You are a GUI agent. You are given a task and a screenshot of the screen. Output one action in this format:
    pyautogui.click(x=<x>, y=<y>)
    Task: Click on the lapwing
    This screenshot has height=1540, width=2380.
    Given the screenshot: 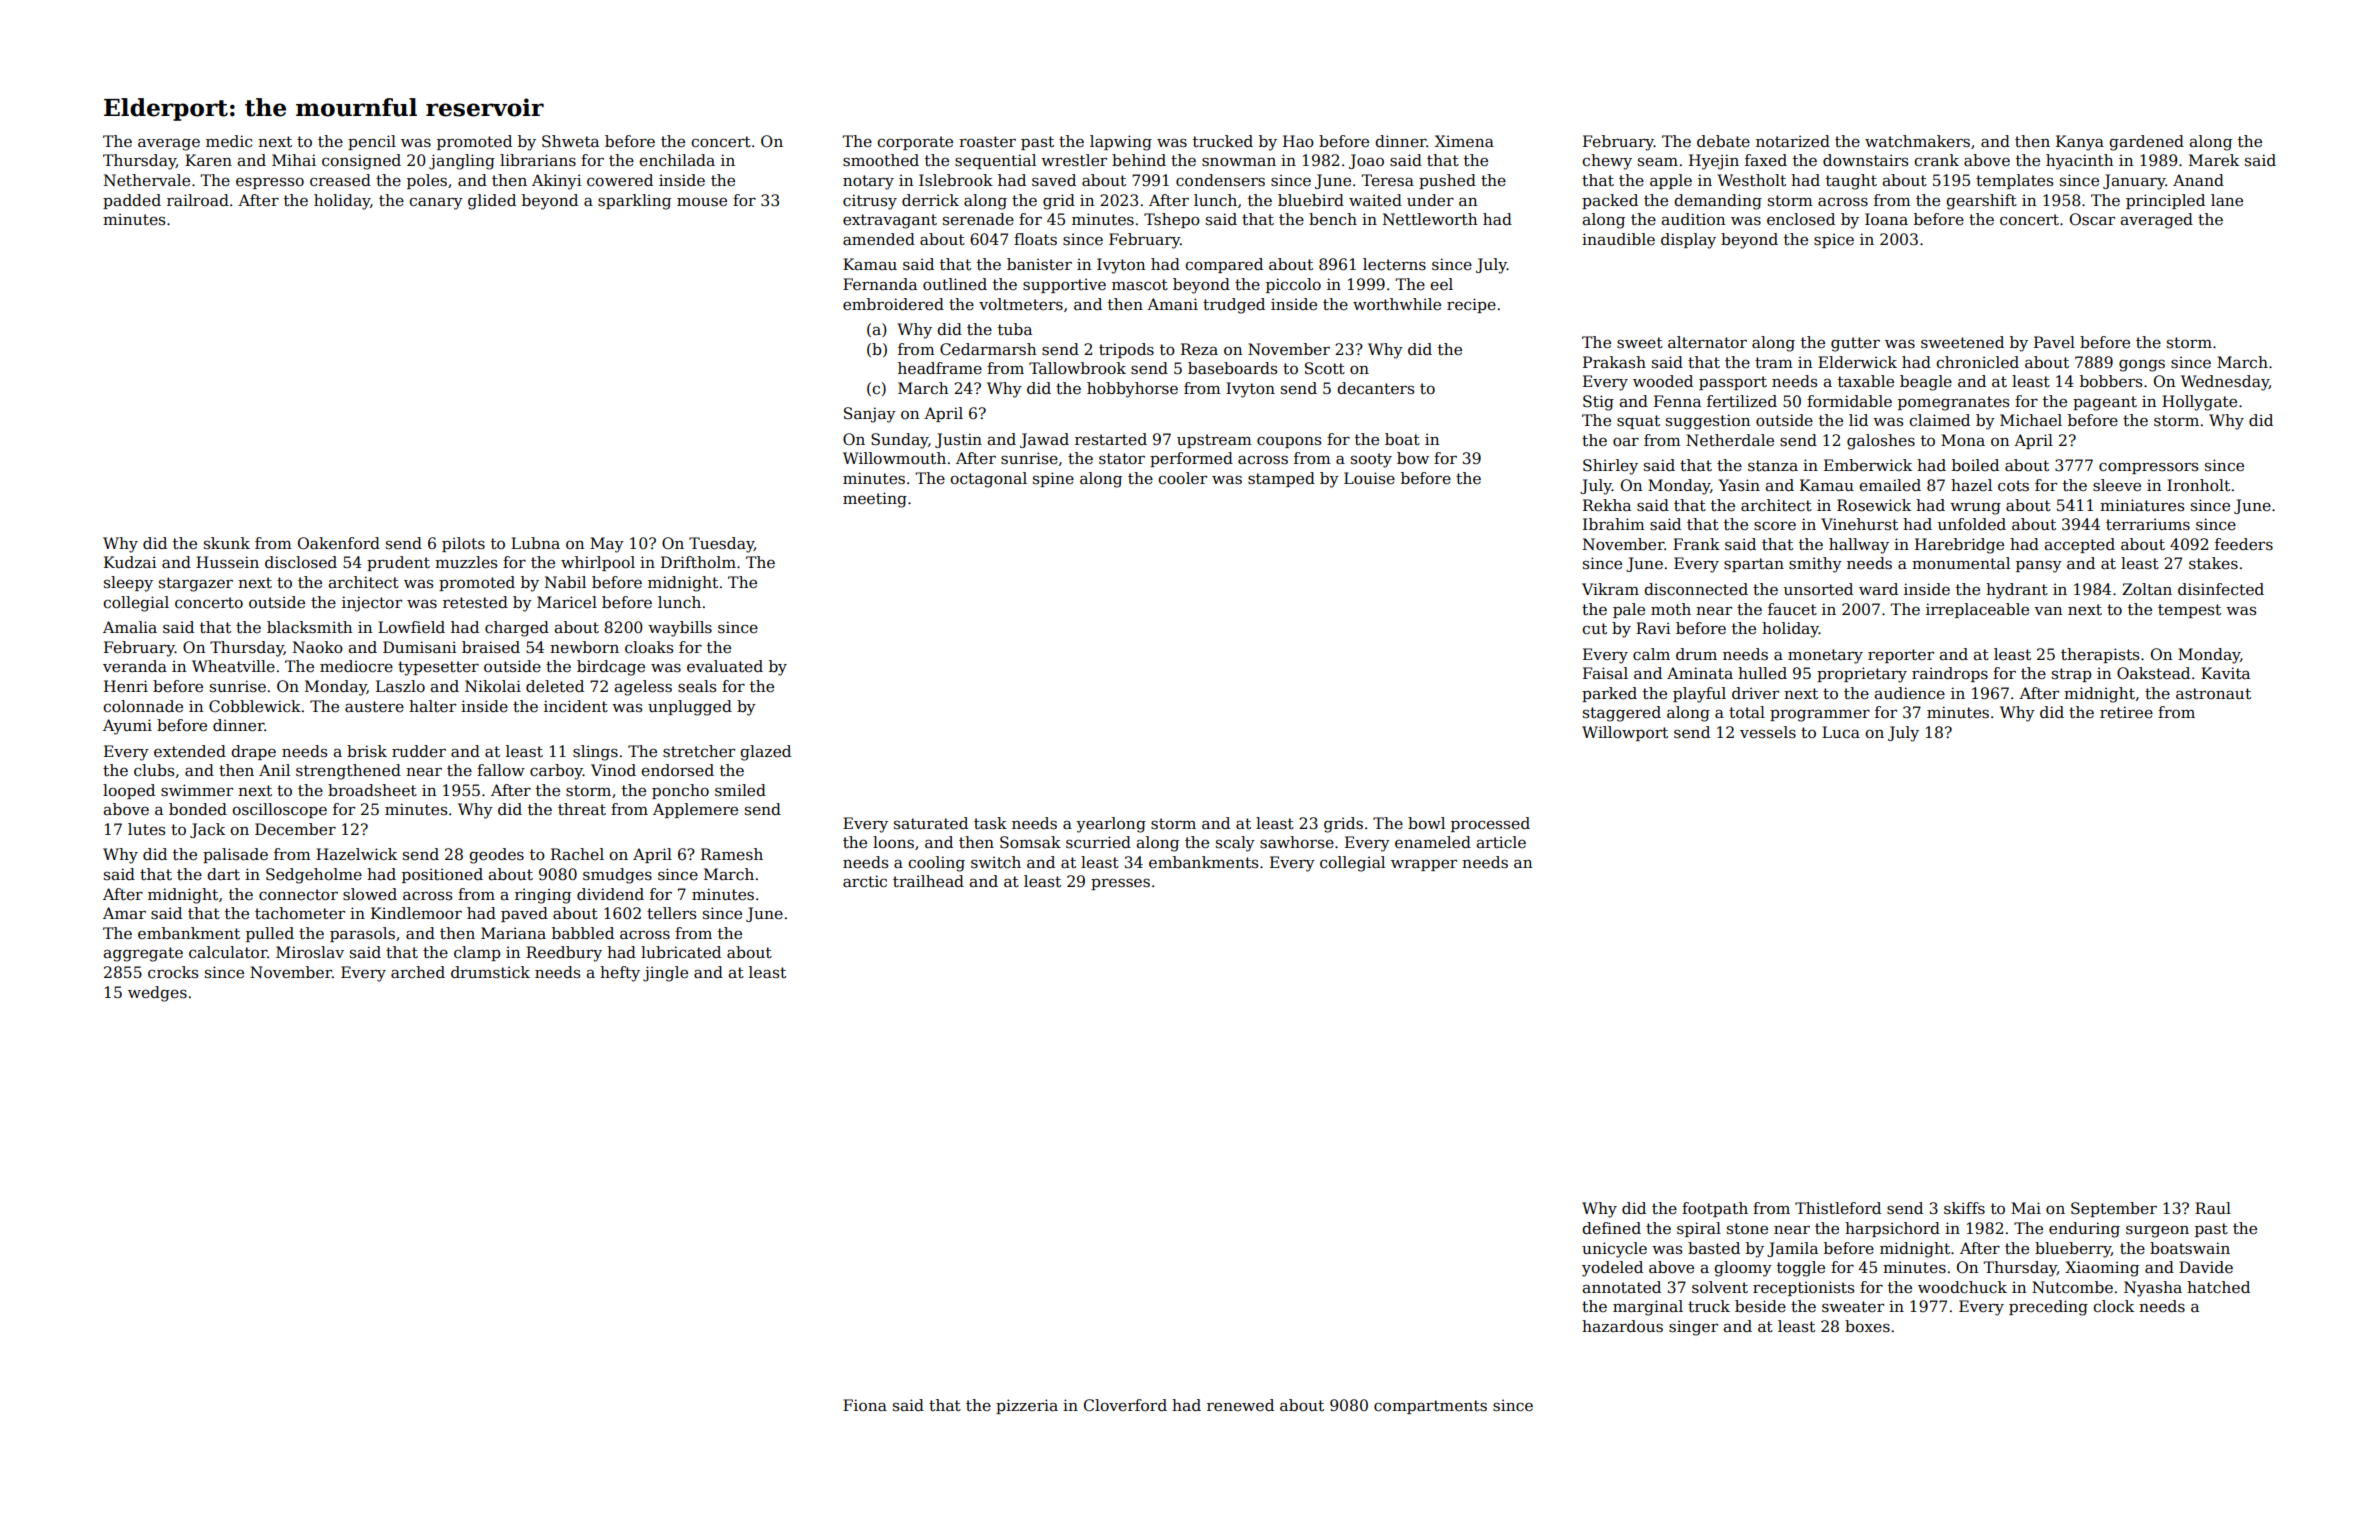 What is the action you would take?
    pyautogui.click(x=1121, y=143)
